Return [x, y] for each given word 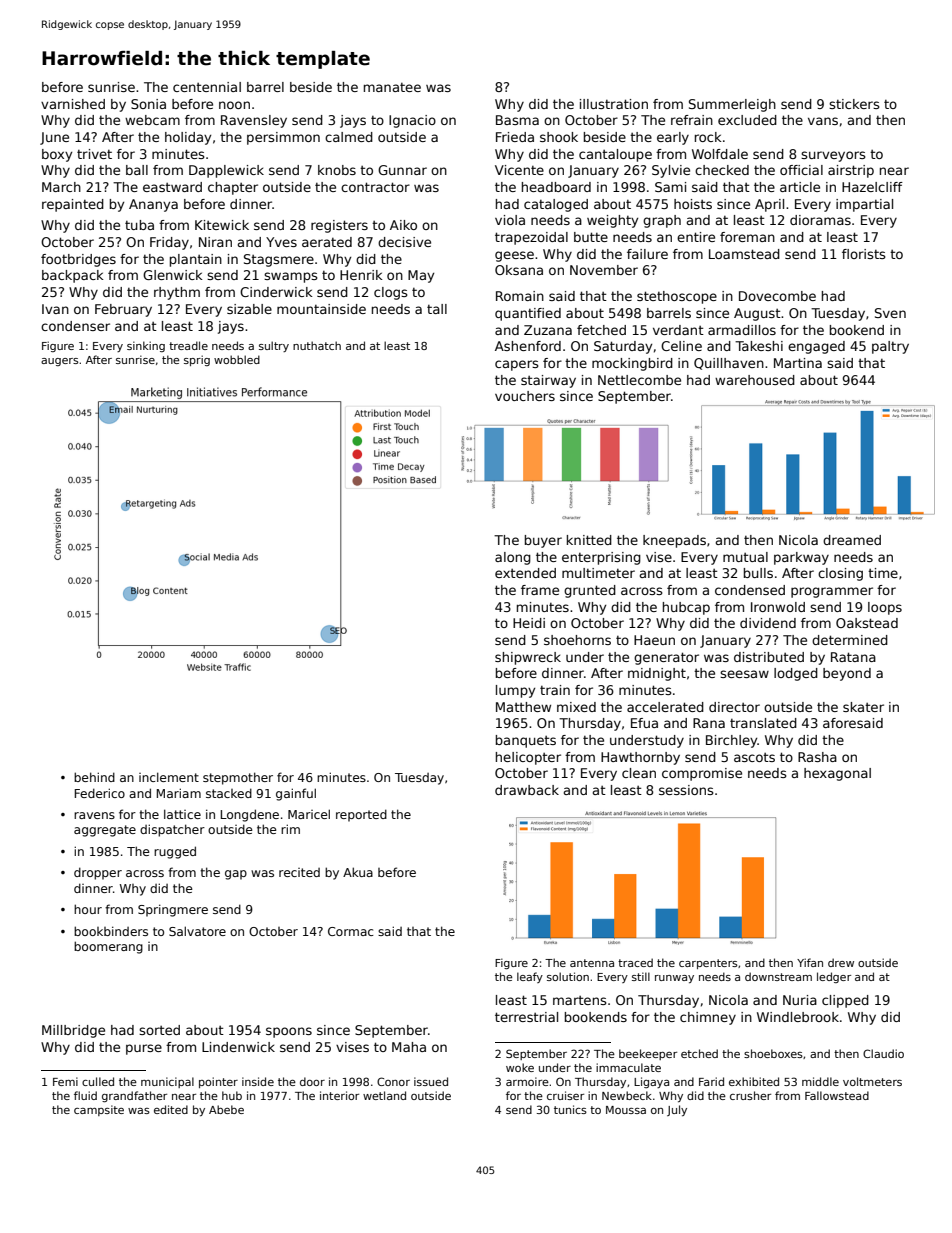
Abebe [226, 1109]
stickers [854, 104]
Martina [798, 363]
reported [361, 815]
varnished [73, 104]
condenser [75, 326]
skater [863, 707]
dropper [98, 873]
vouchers [525, 396]
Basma [517, 120]
